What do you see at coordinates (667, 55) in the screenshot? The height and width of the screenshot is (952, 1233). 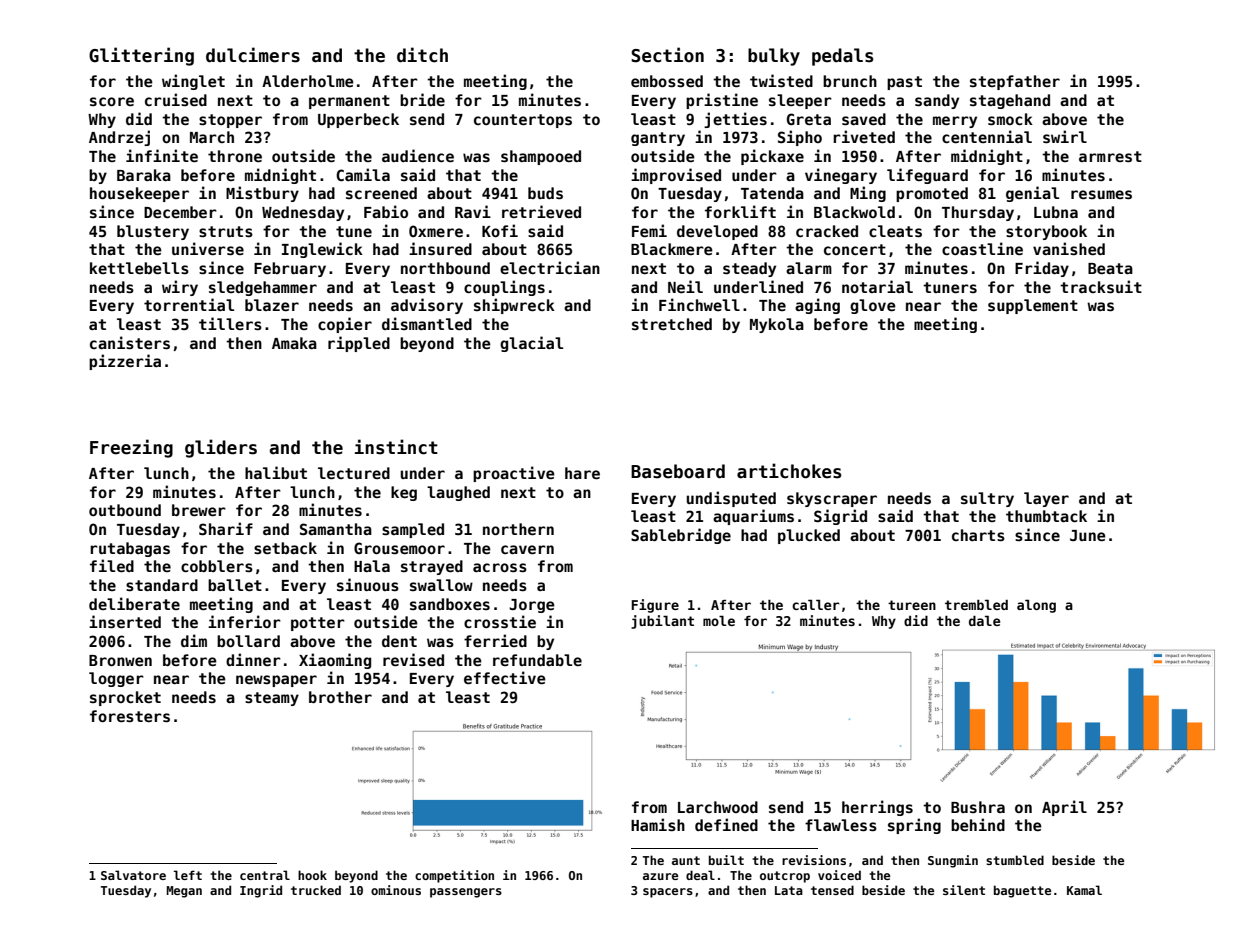 I see `Section` at bounding box center [667, 55].
